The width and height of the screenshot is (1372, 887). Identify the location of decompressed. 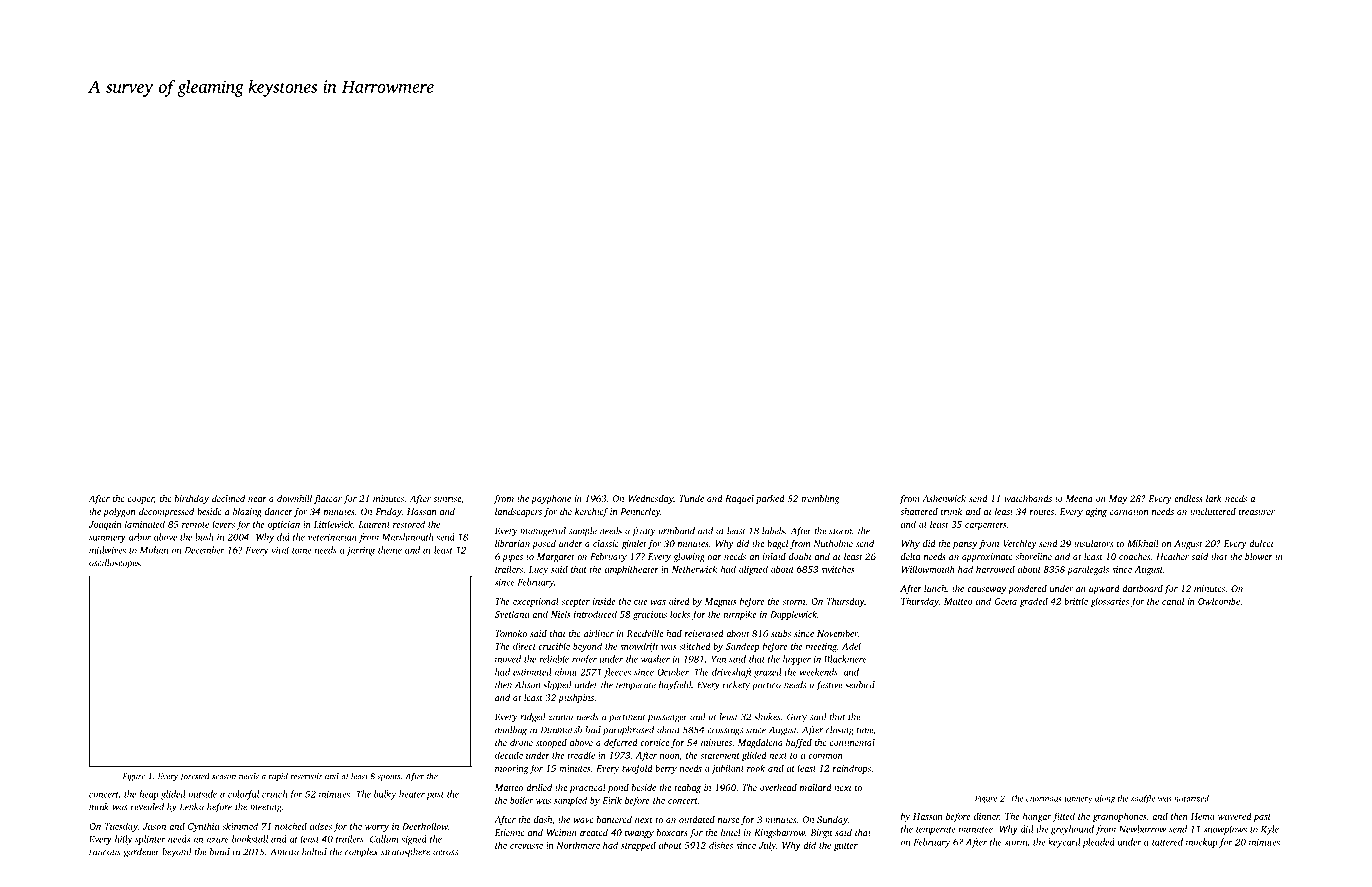
(166, 512).
